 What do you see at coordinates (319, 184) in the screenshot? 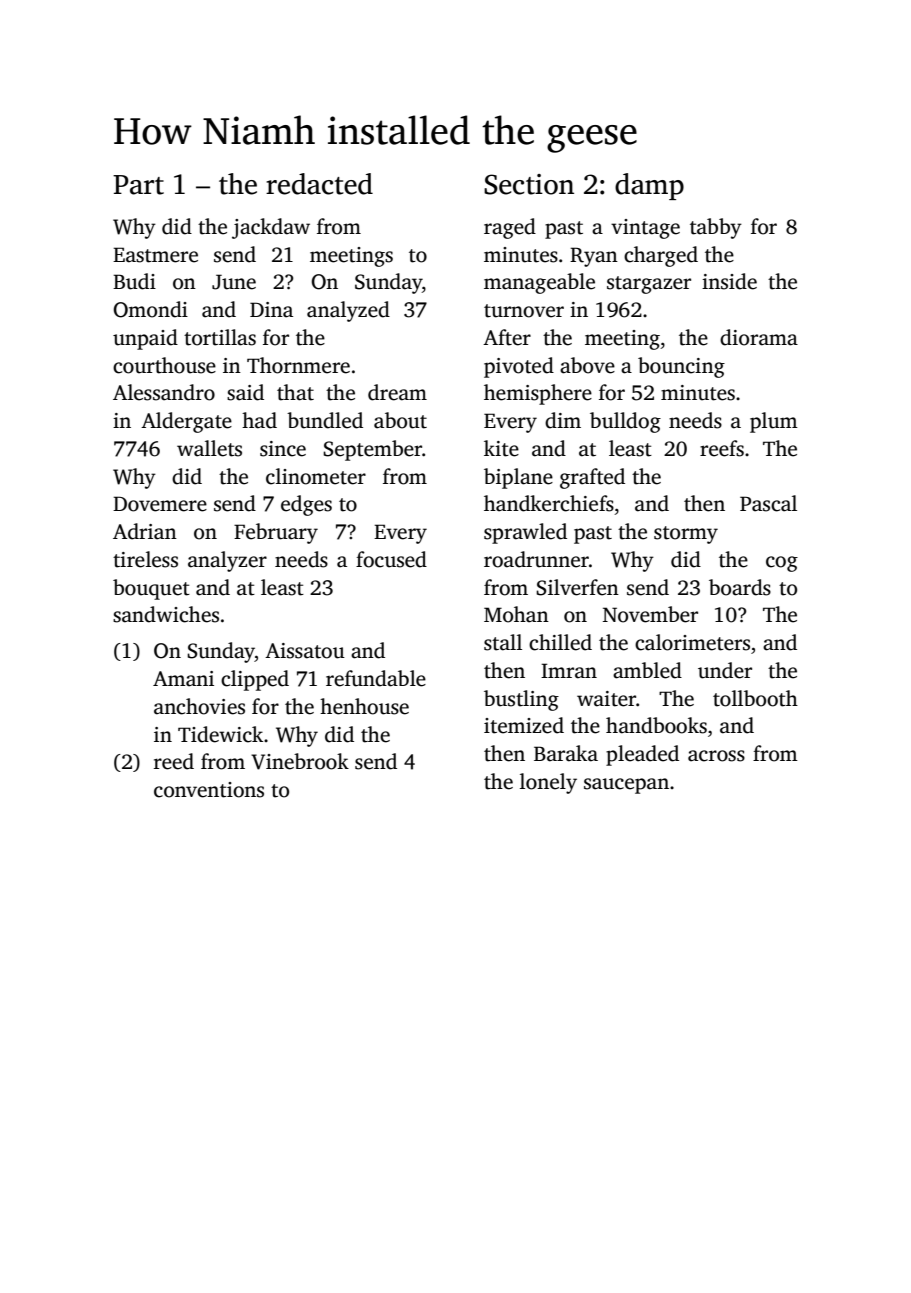
I see `redacted` at bounding box center [319, 184].
